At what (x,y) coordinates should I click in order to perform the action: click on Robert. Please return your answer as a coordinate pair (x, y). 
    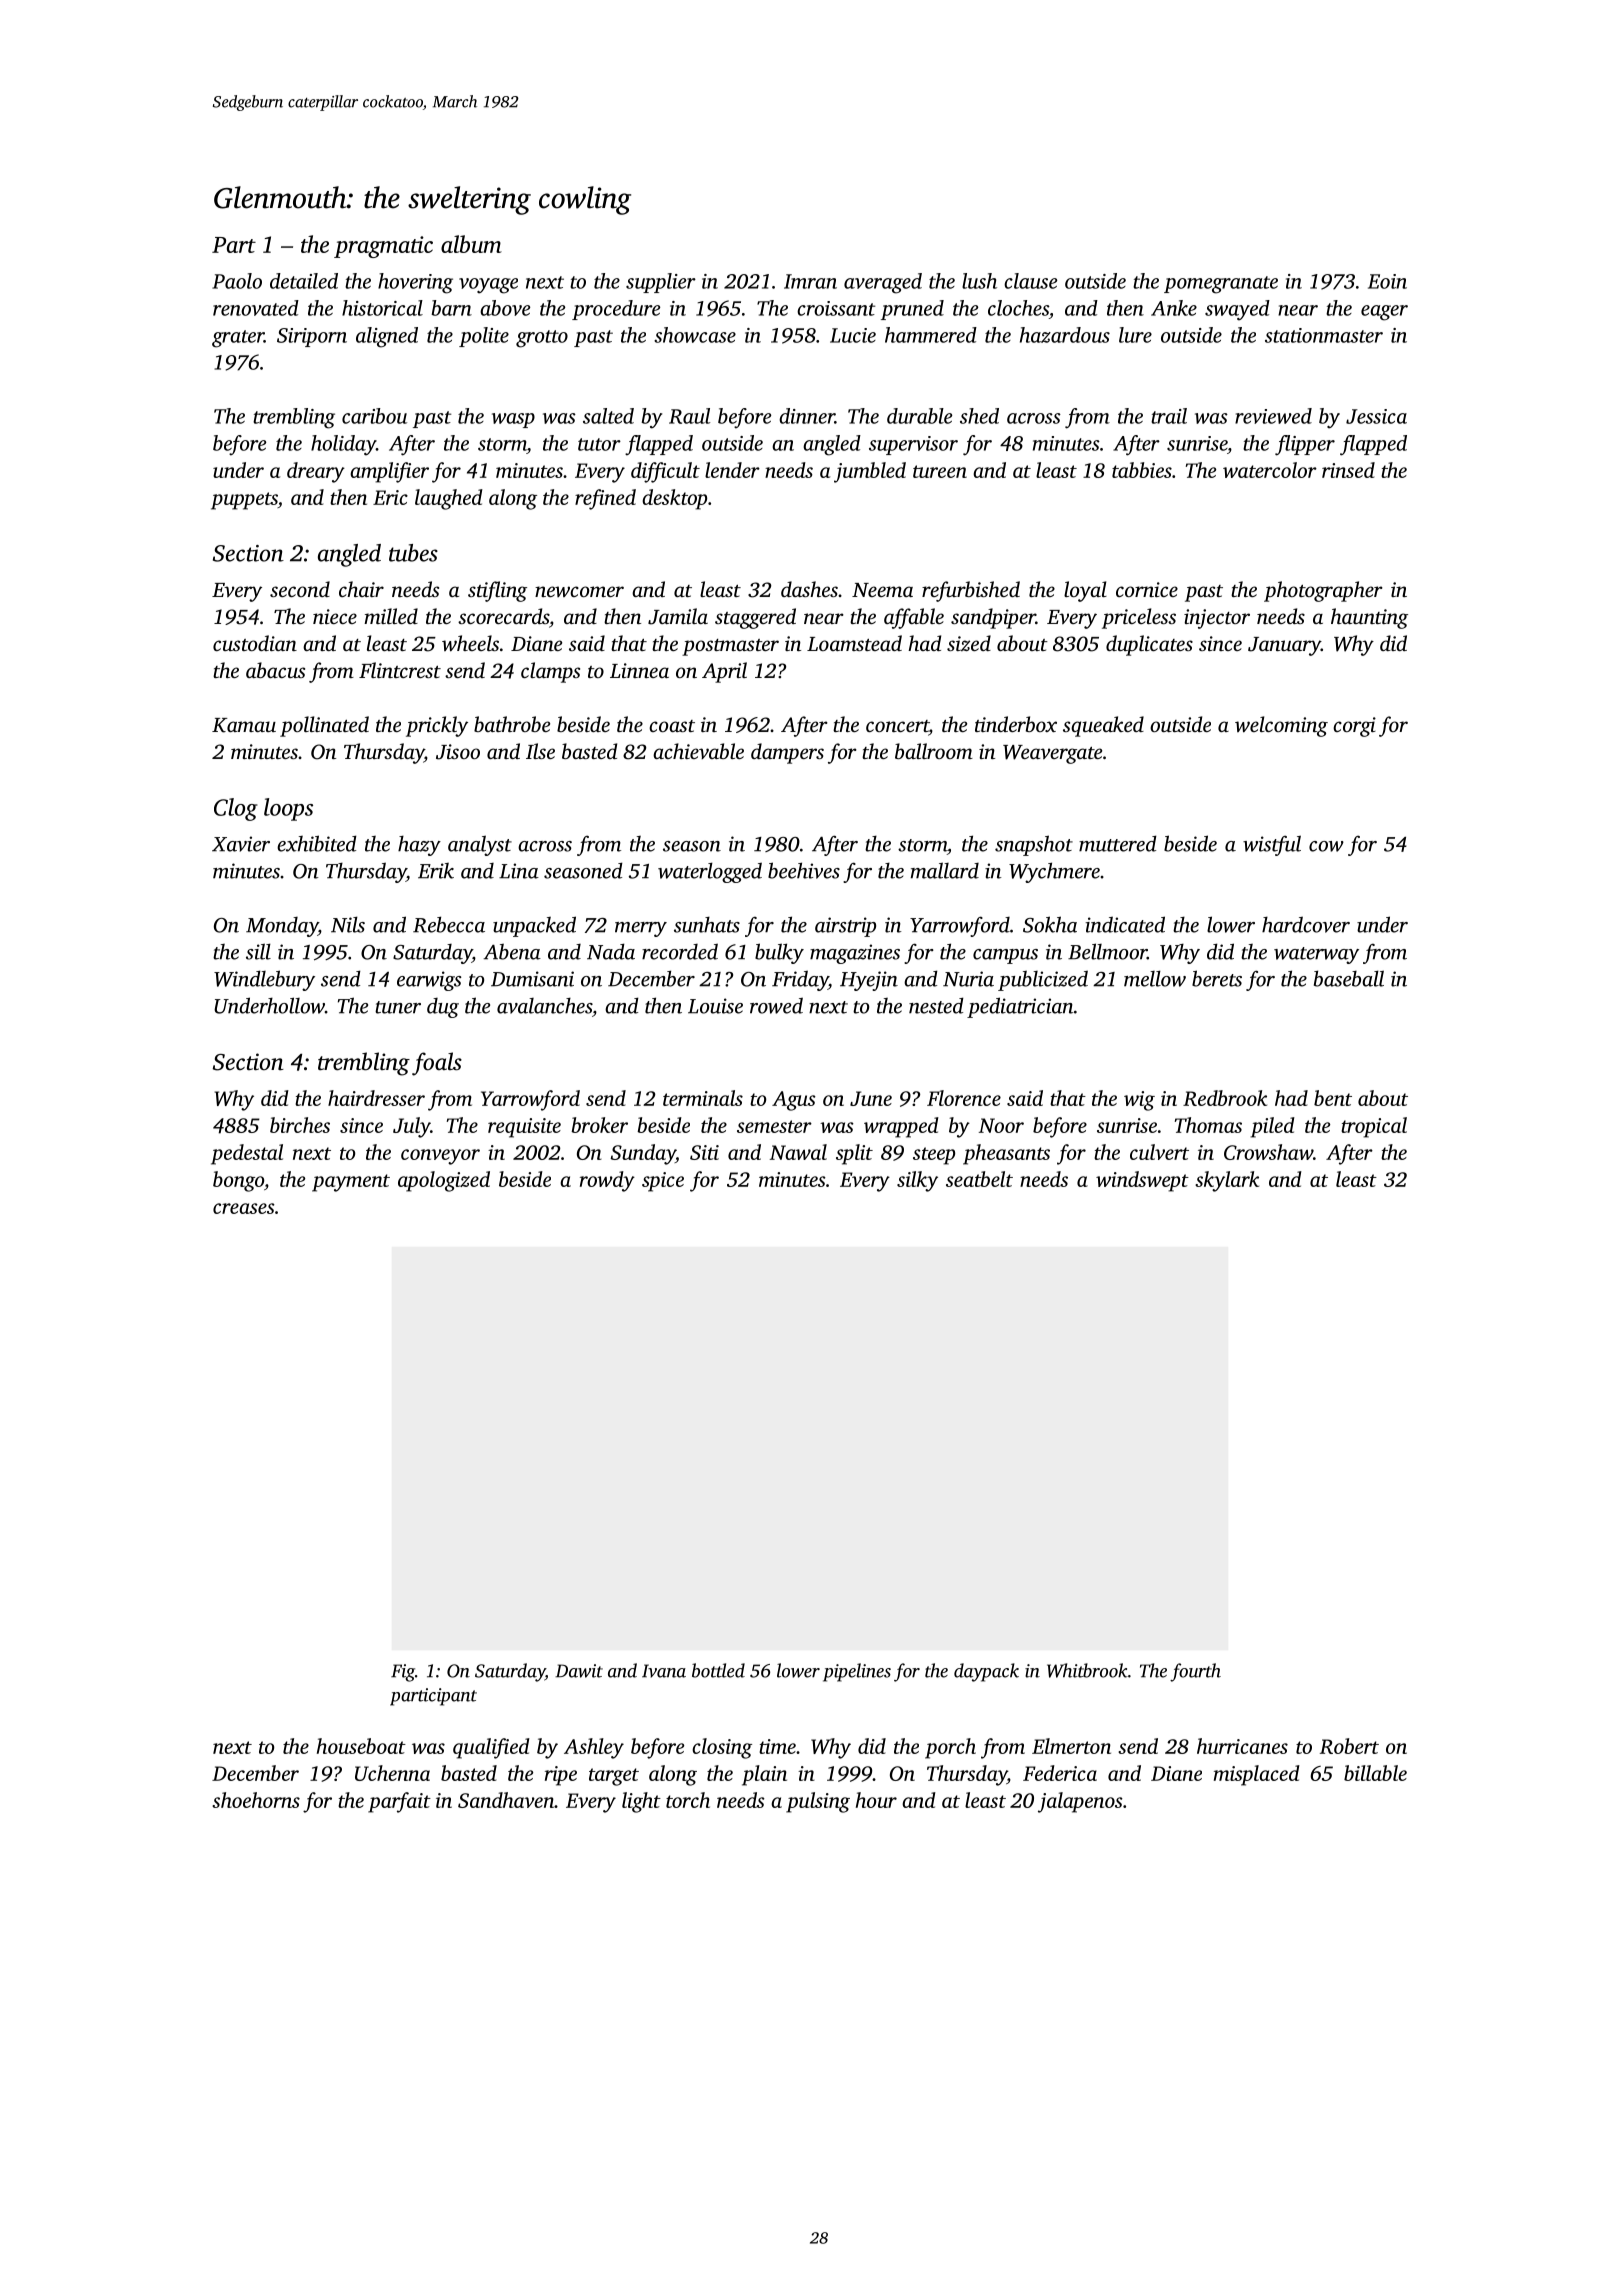
    Looking at the image, I should click on (1349, 1746).
